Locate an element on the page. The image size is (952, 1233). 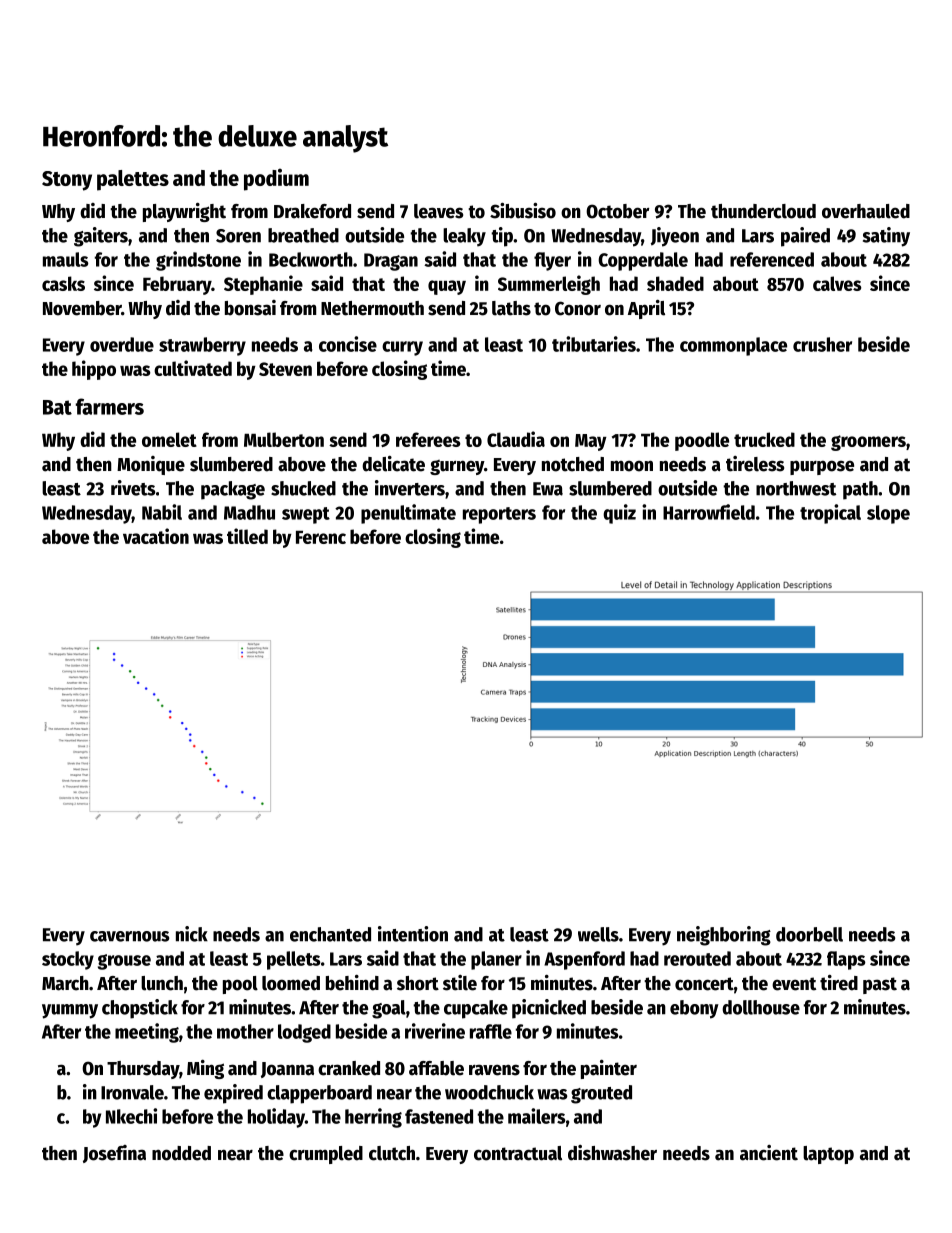
Harrowfield is located at coordinates (709, 512).
